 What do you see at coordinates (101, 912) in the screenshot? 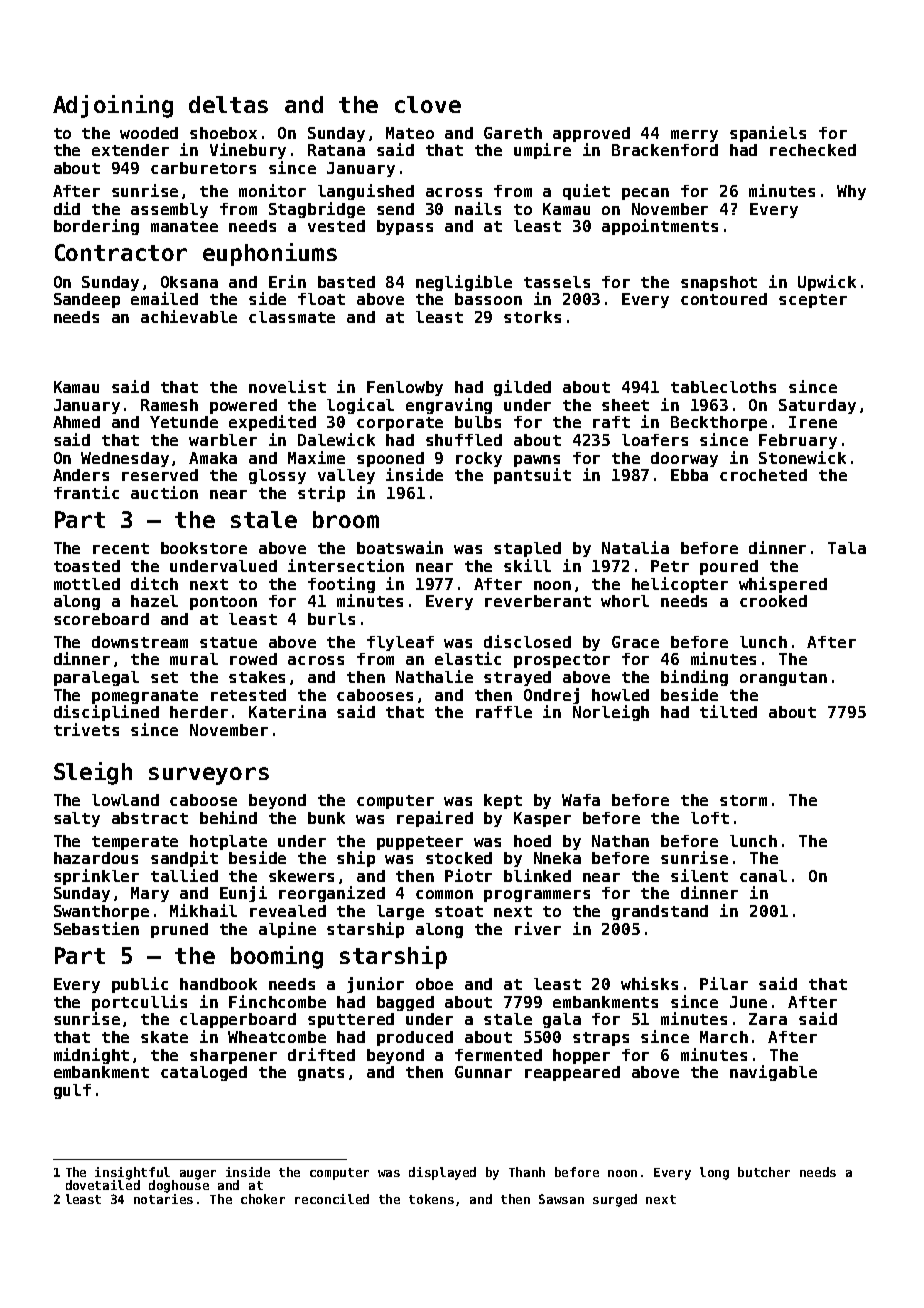
I see `Swanthorpe` at bounding box center [101, 912].
